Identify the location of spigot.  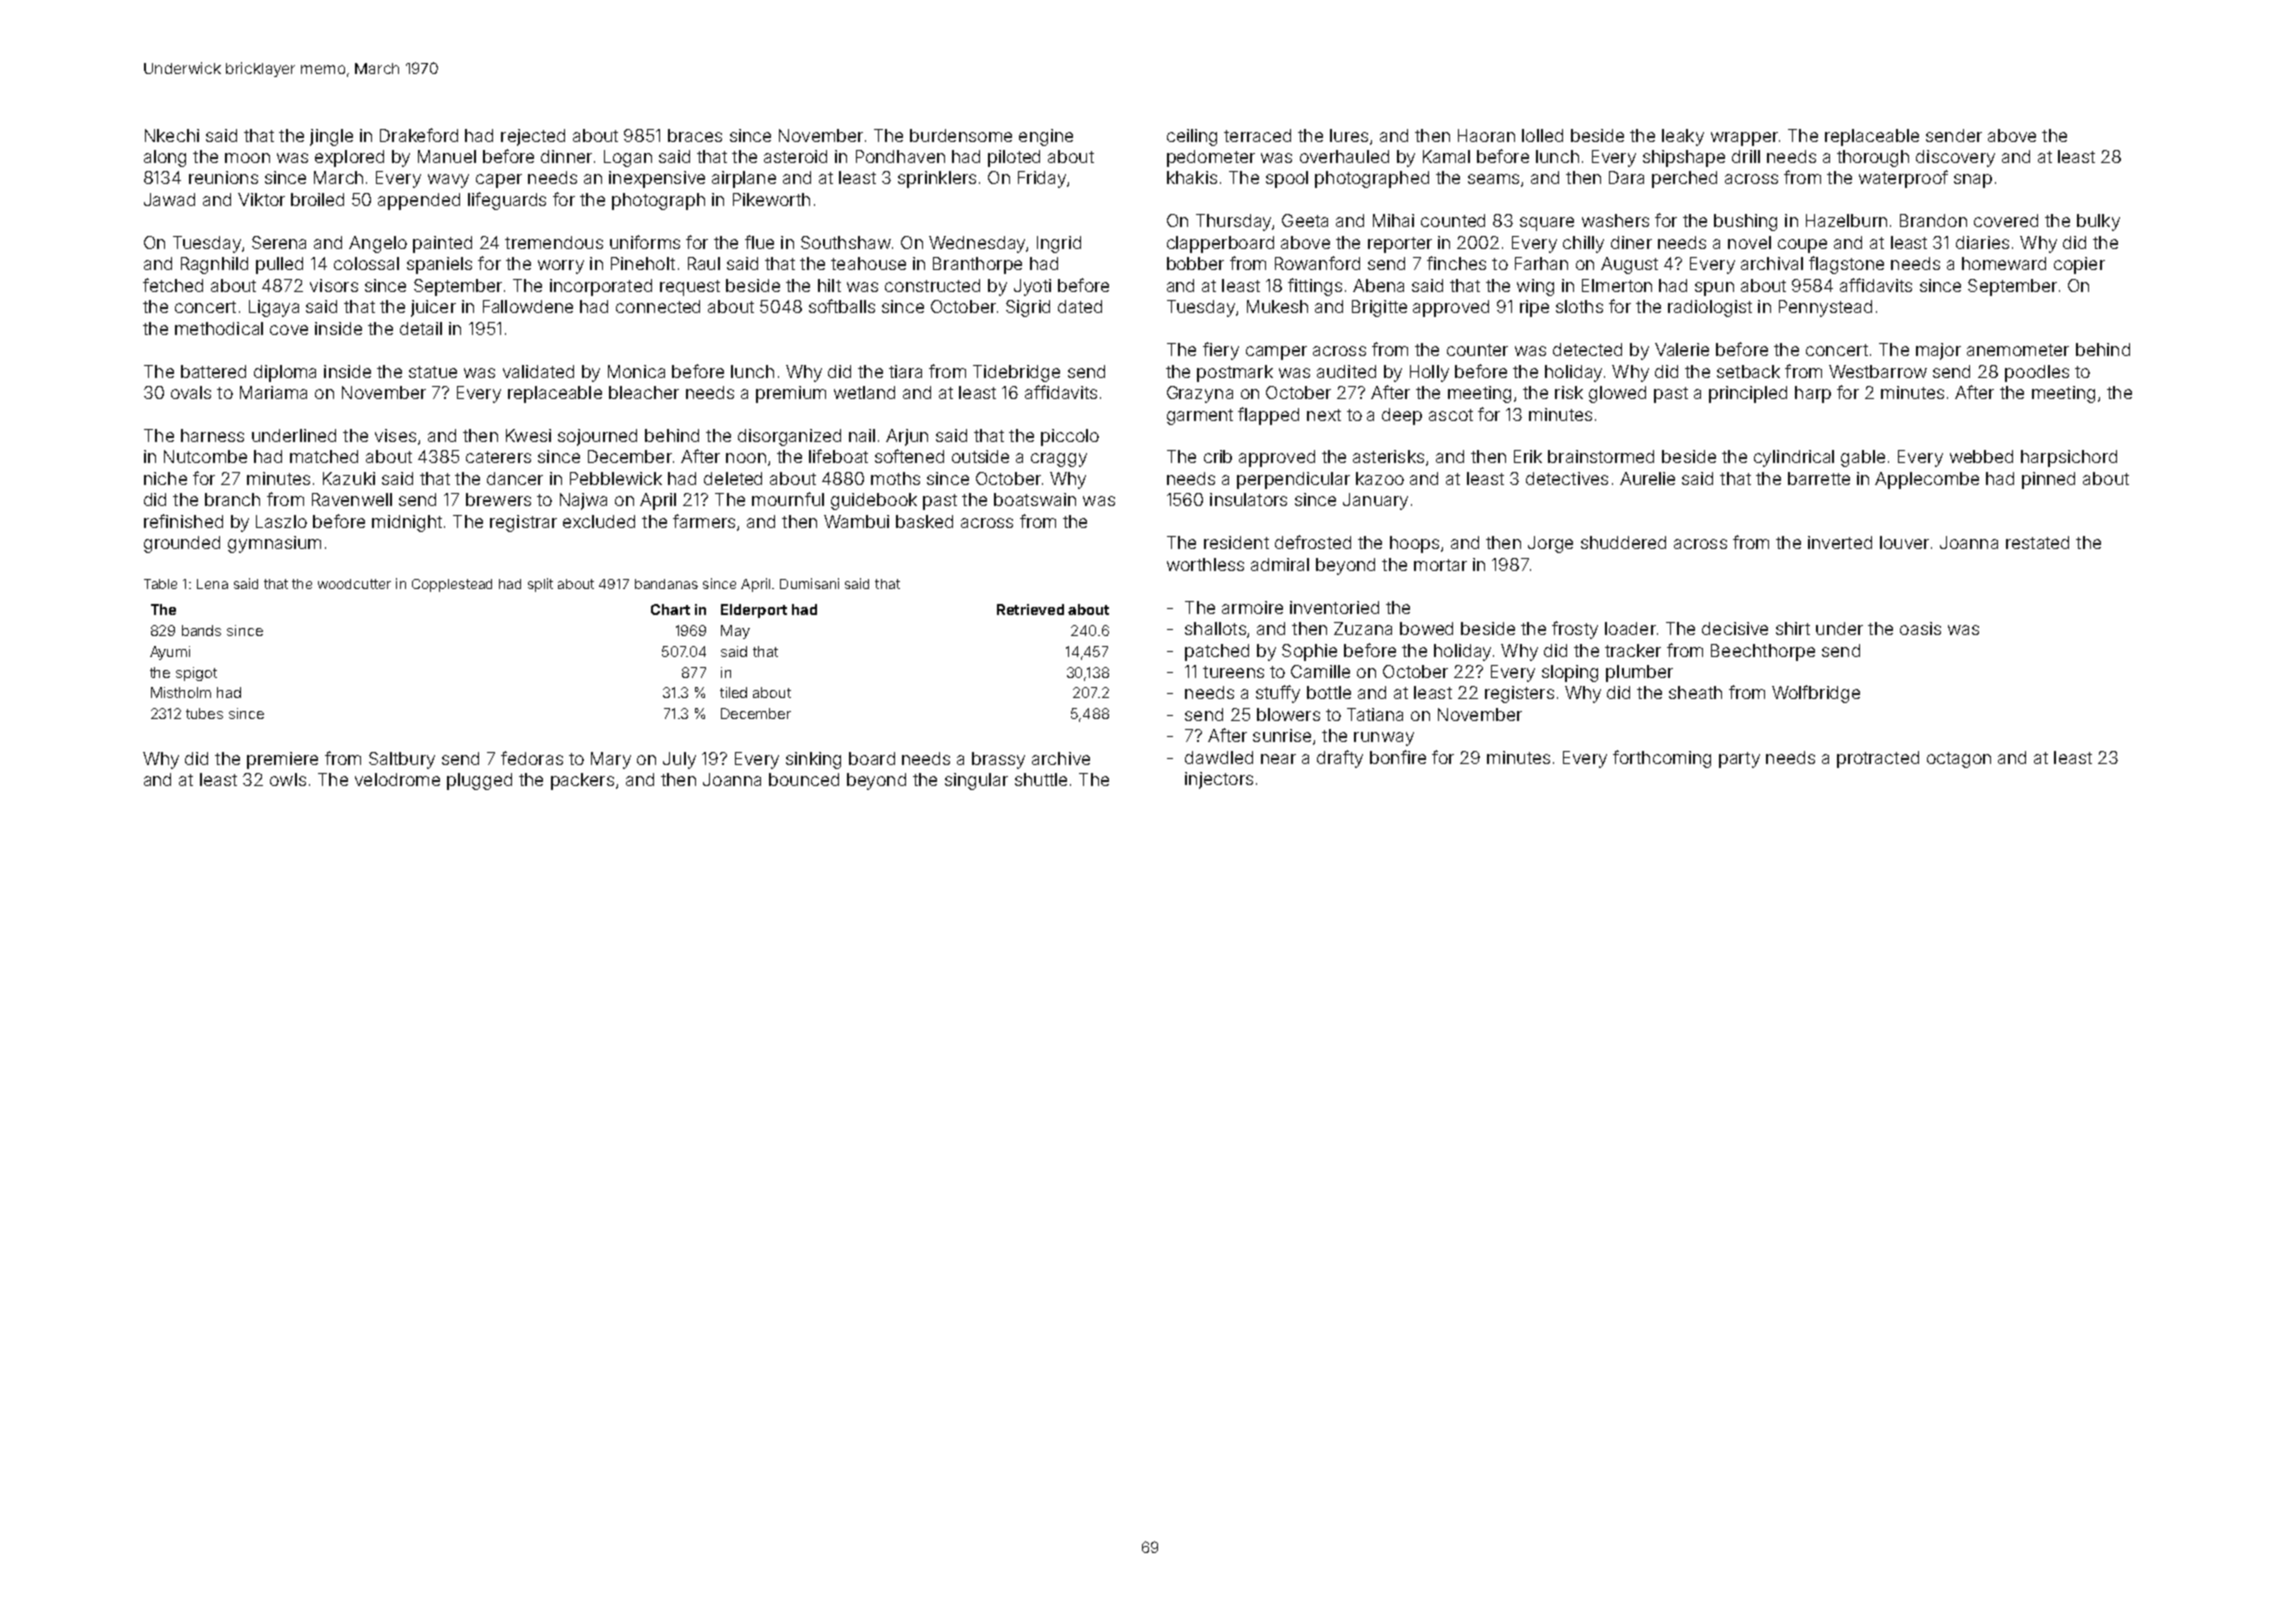
(196, 674).
